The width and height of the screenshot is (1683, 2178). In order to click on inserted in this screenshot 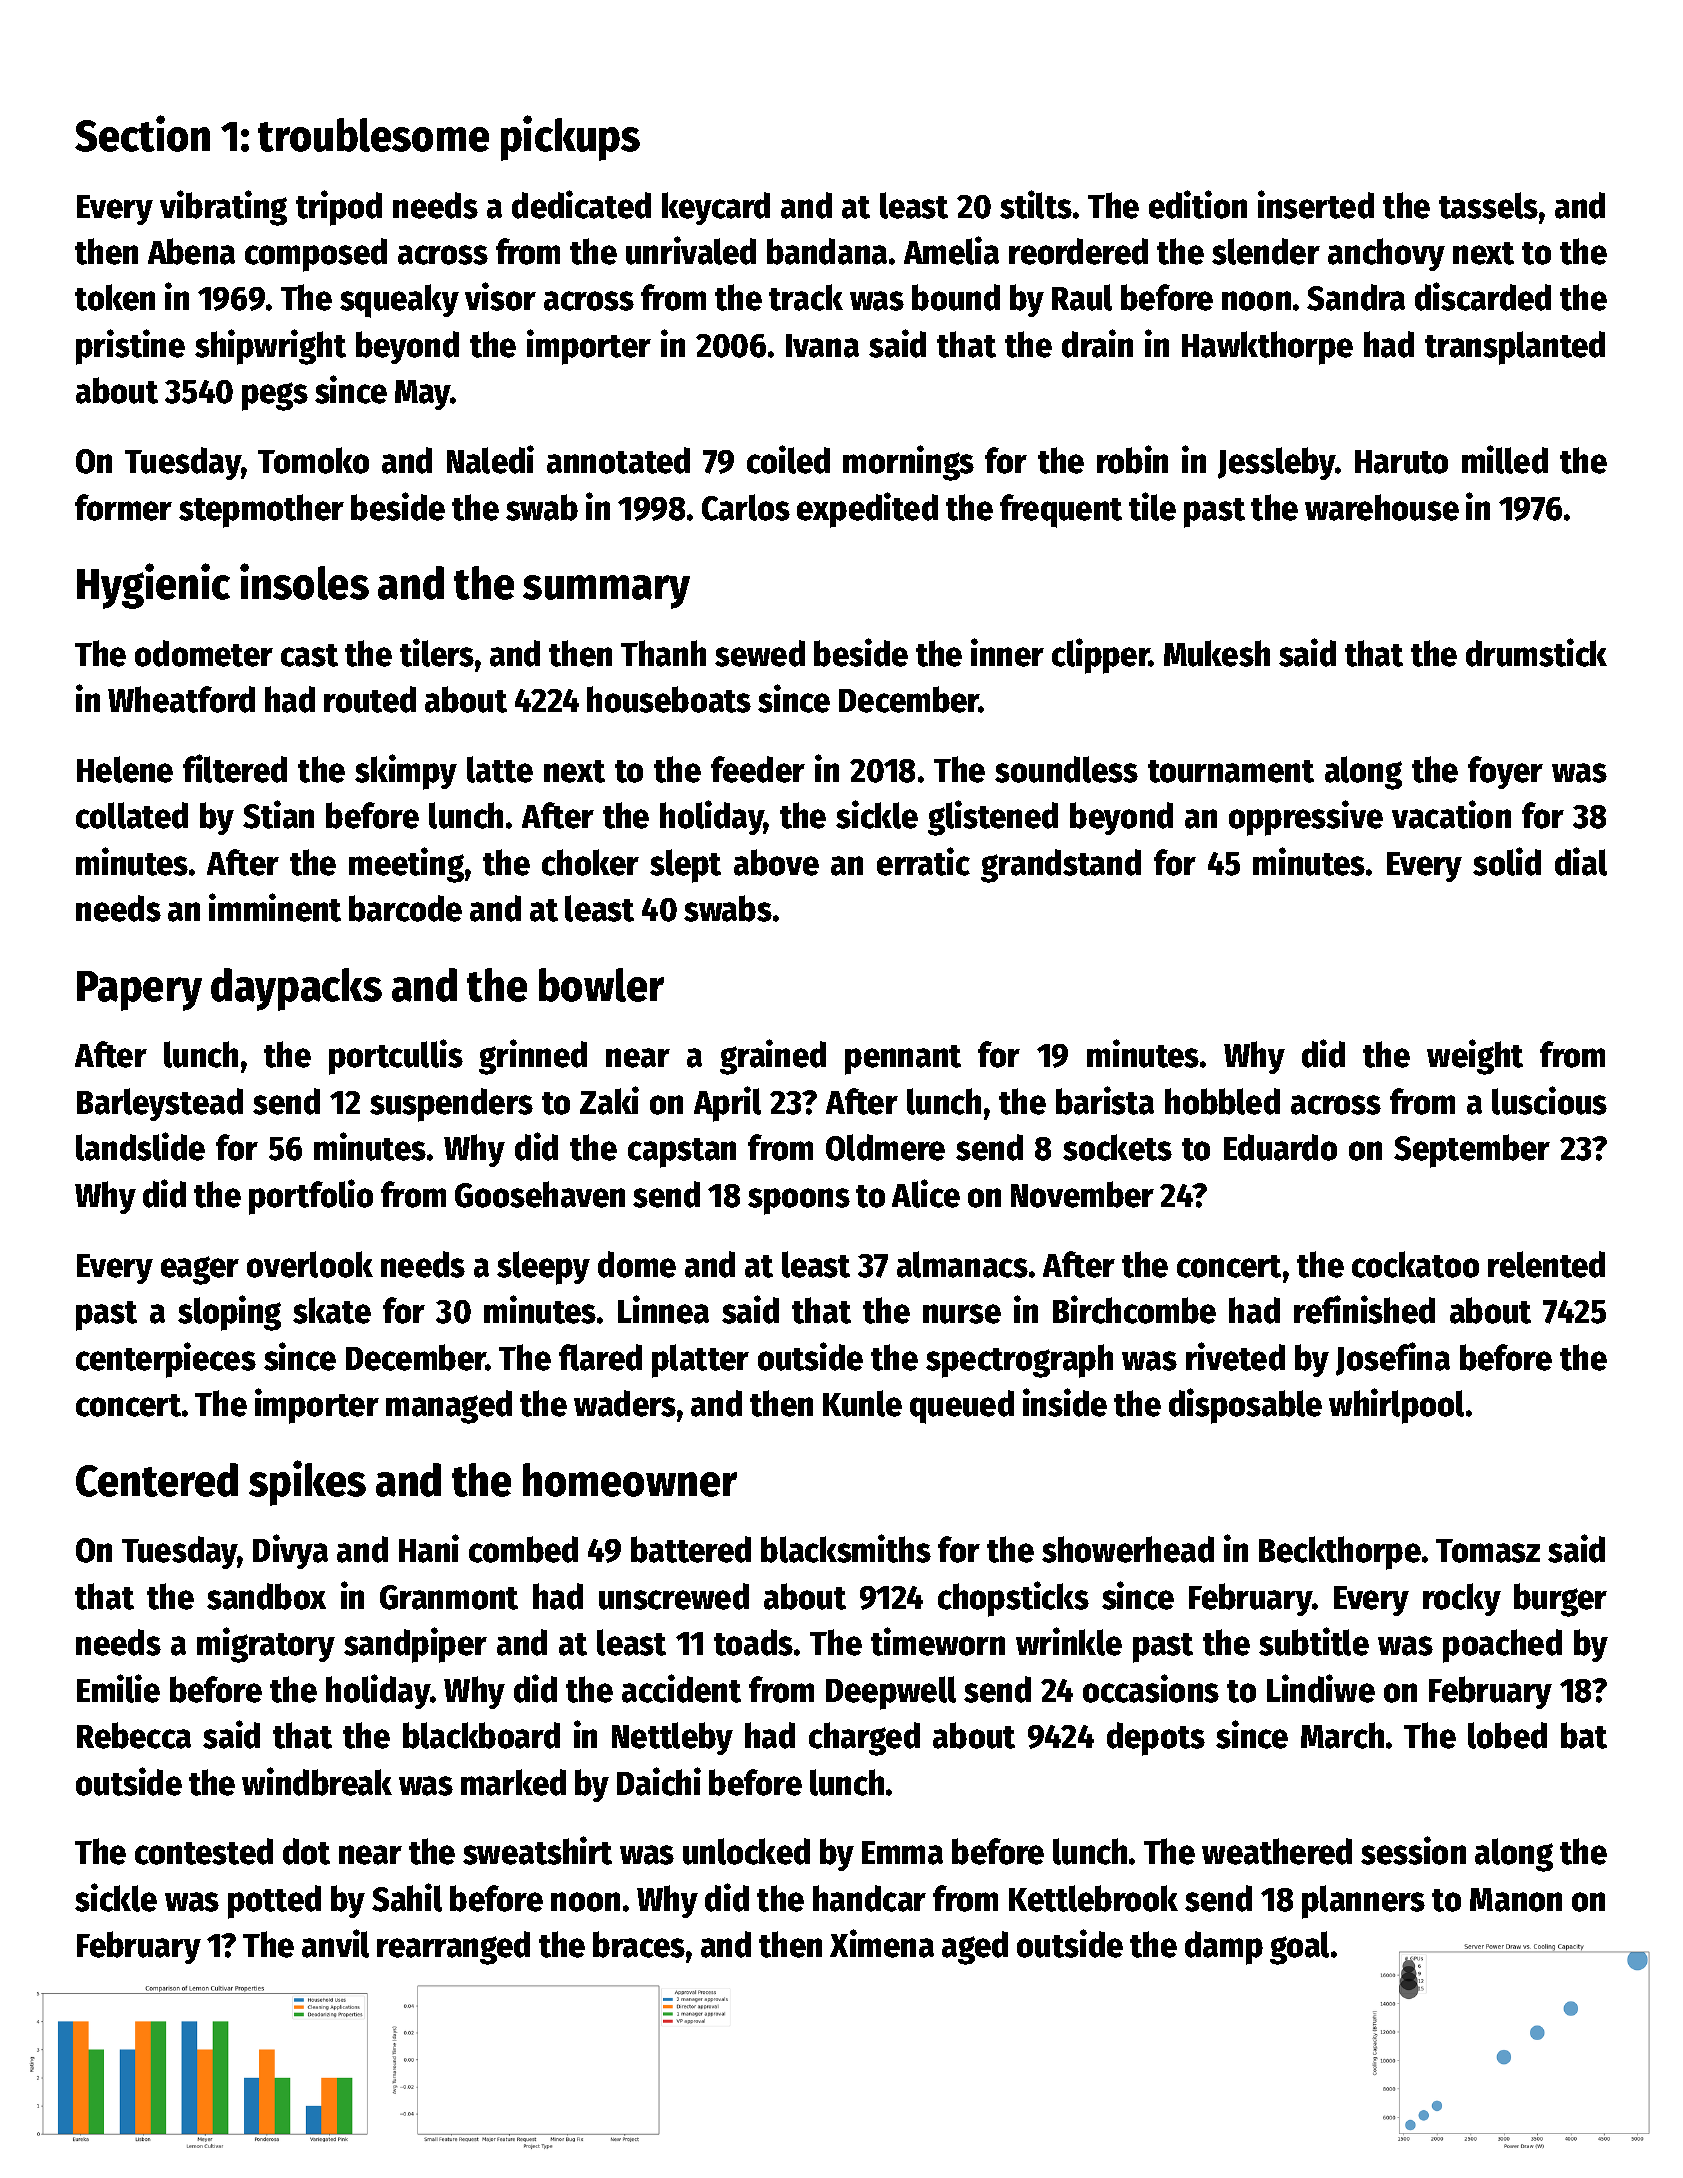, I will do `click(1316, 204)`.
